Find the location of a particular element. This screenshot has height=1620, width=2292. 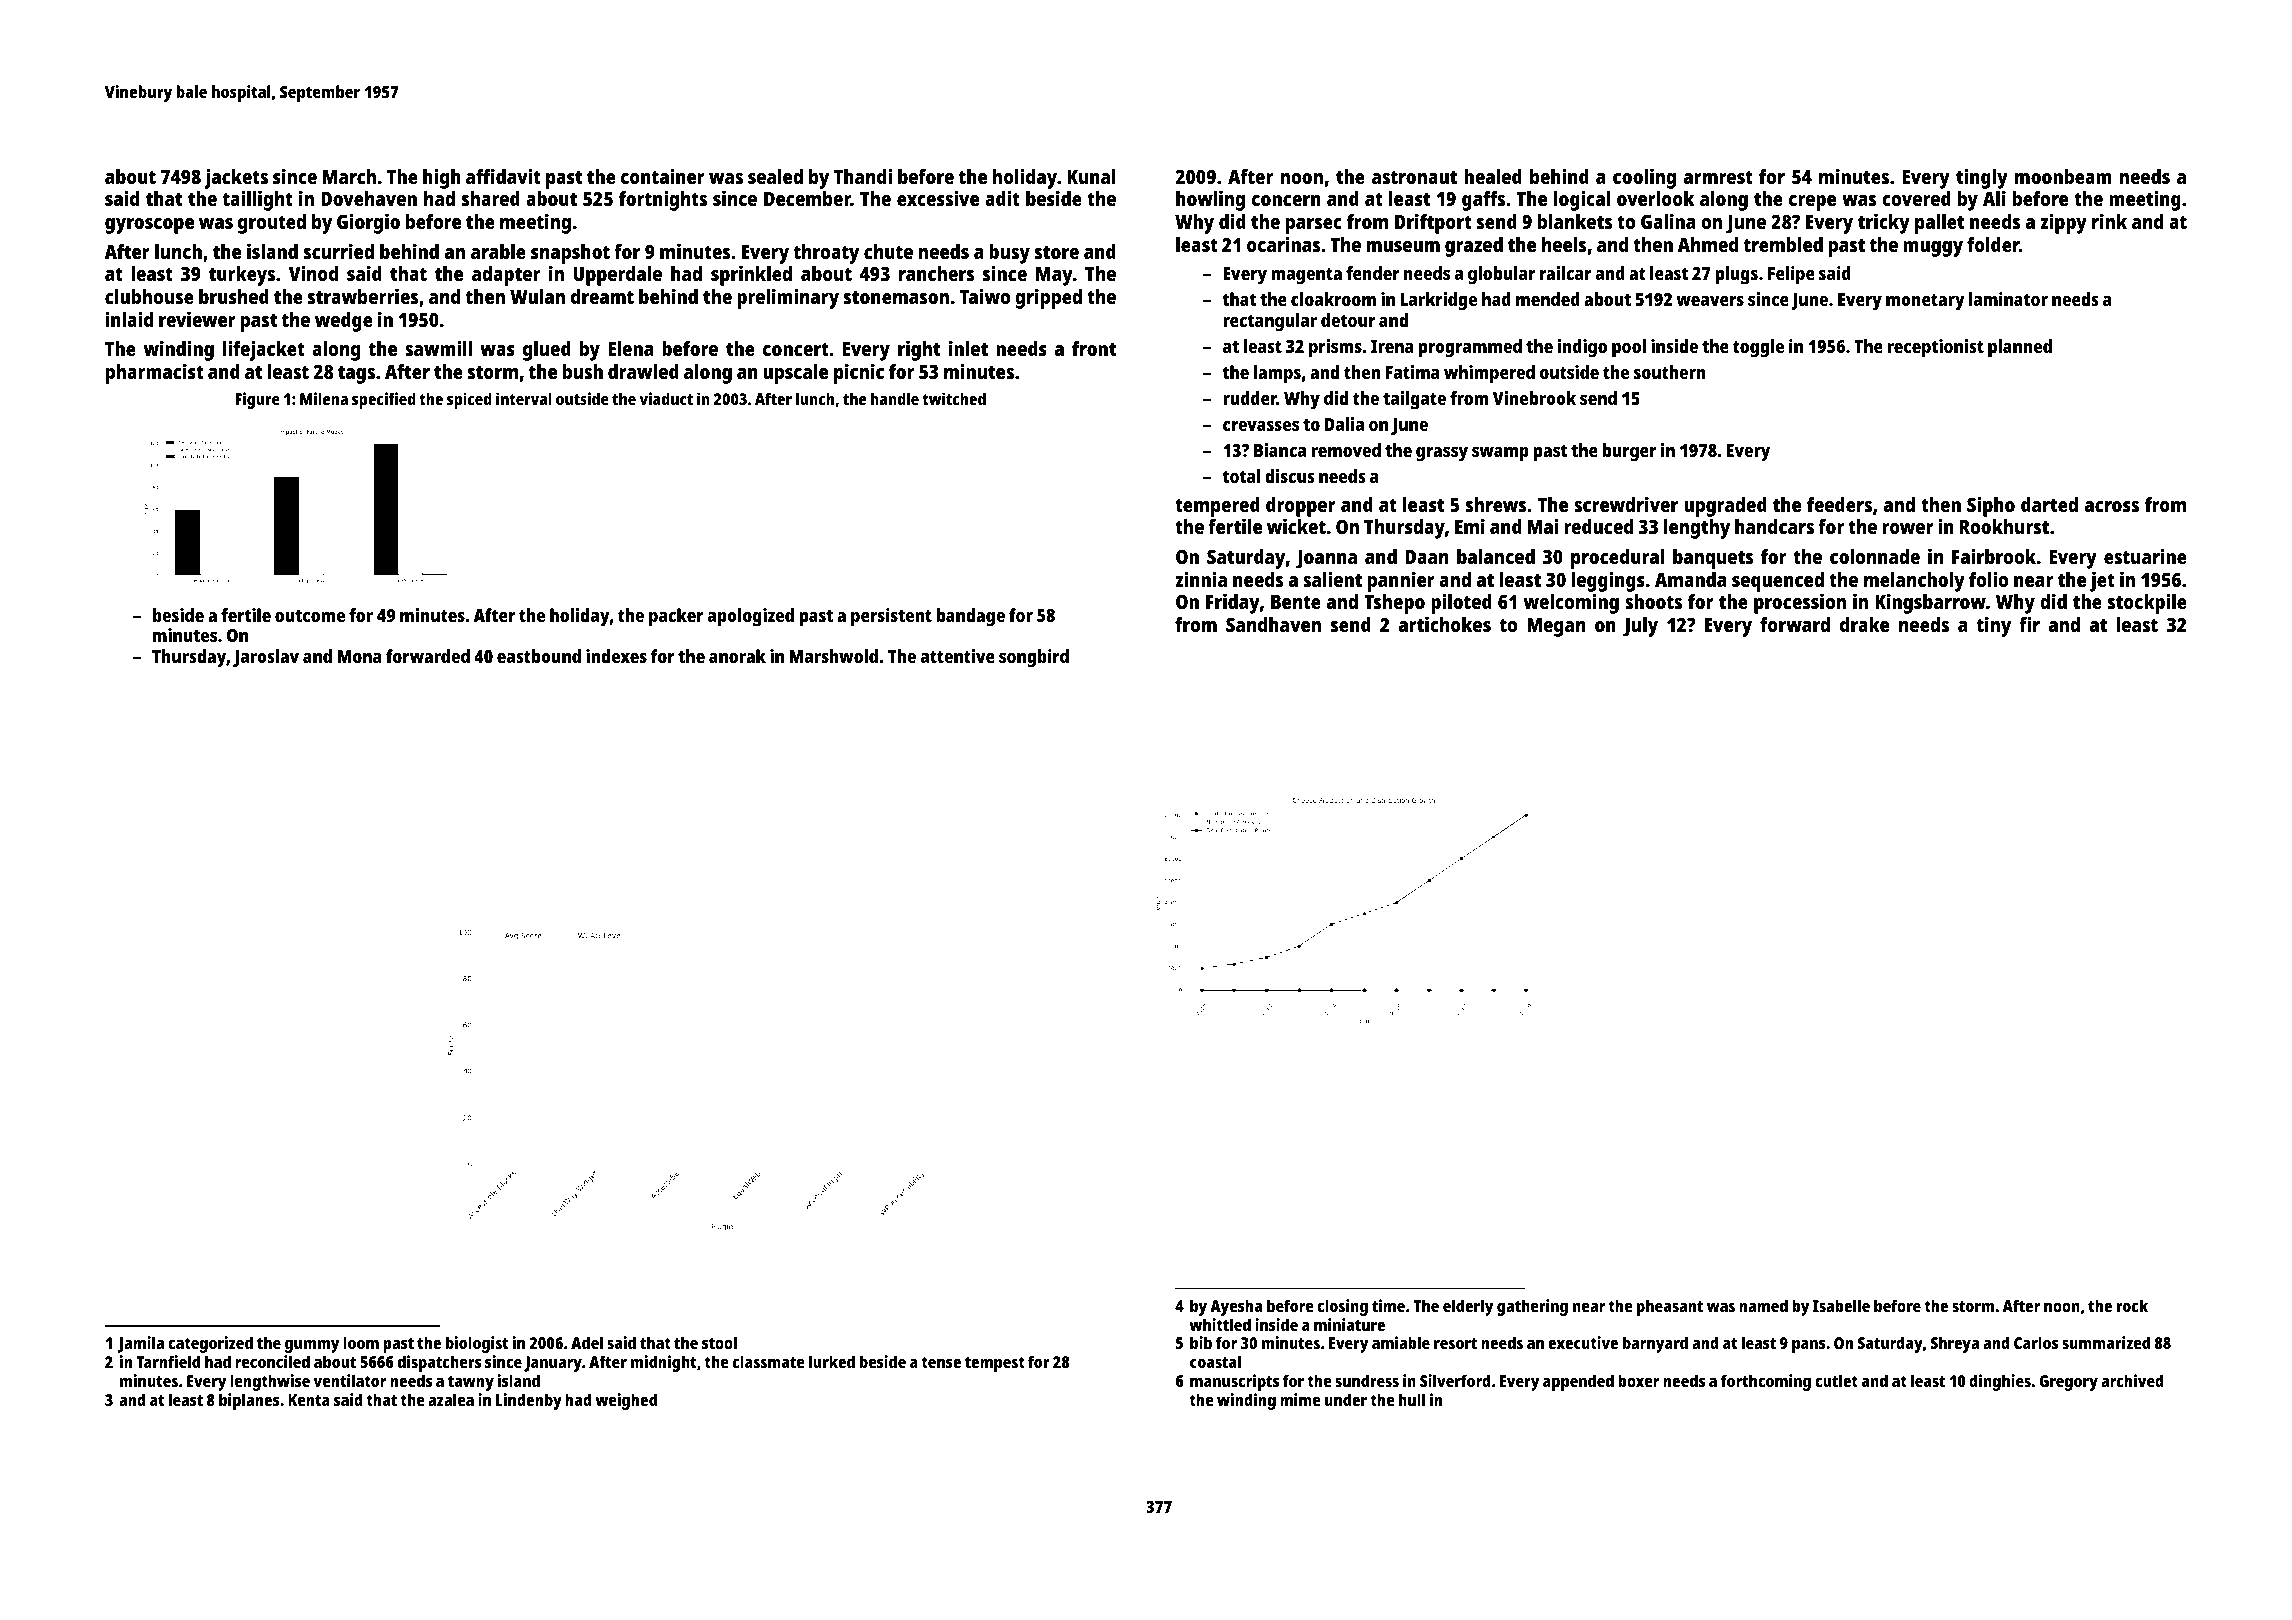

attentive is located at coordinates (958, 656).
